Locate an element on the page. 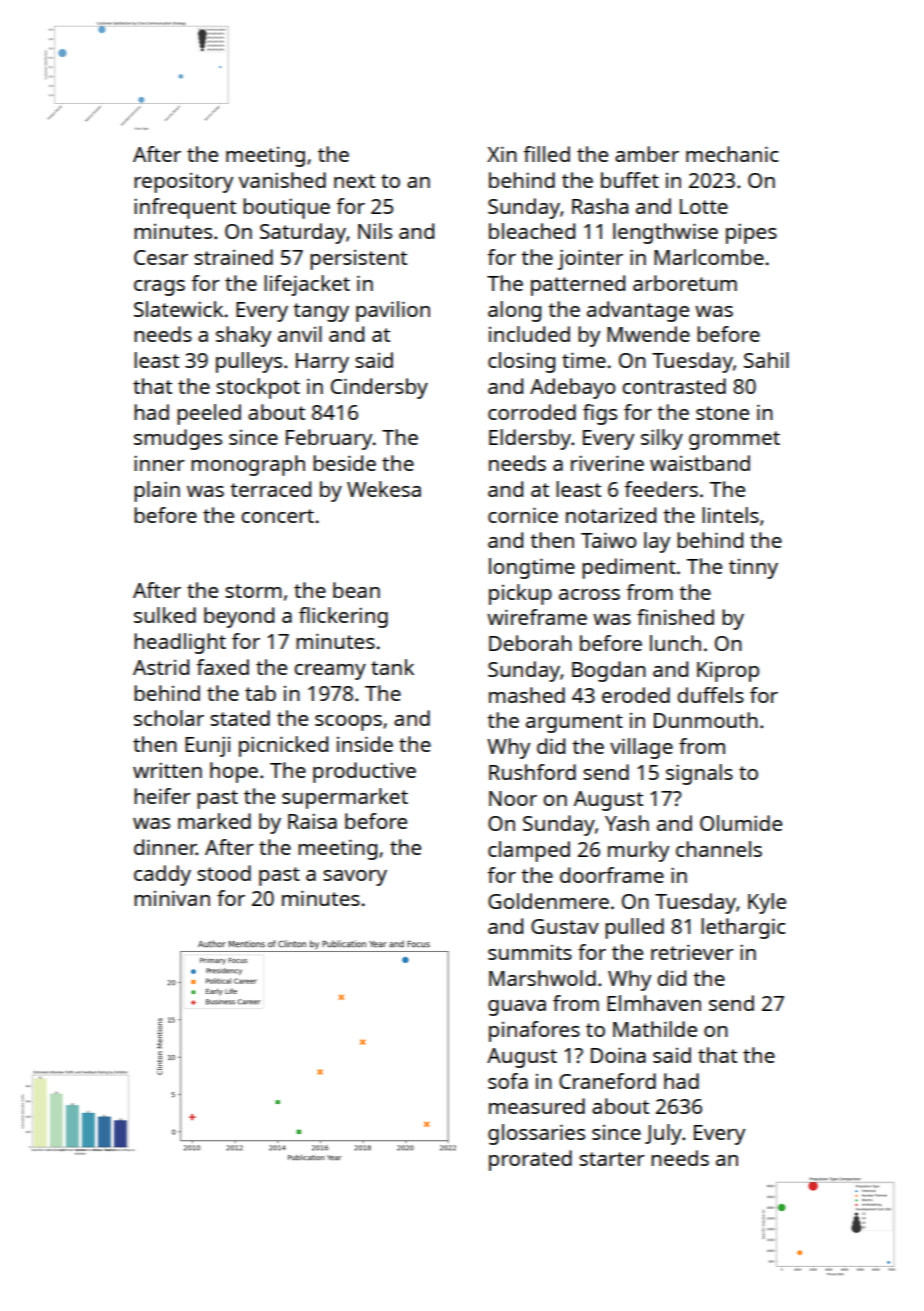 The image size is (924, 1311). glossaries is located at coordinates (536, 1134).
